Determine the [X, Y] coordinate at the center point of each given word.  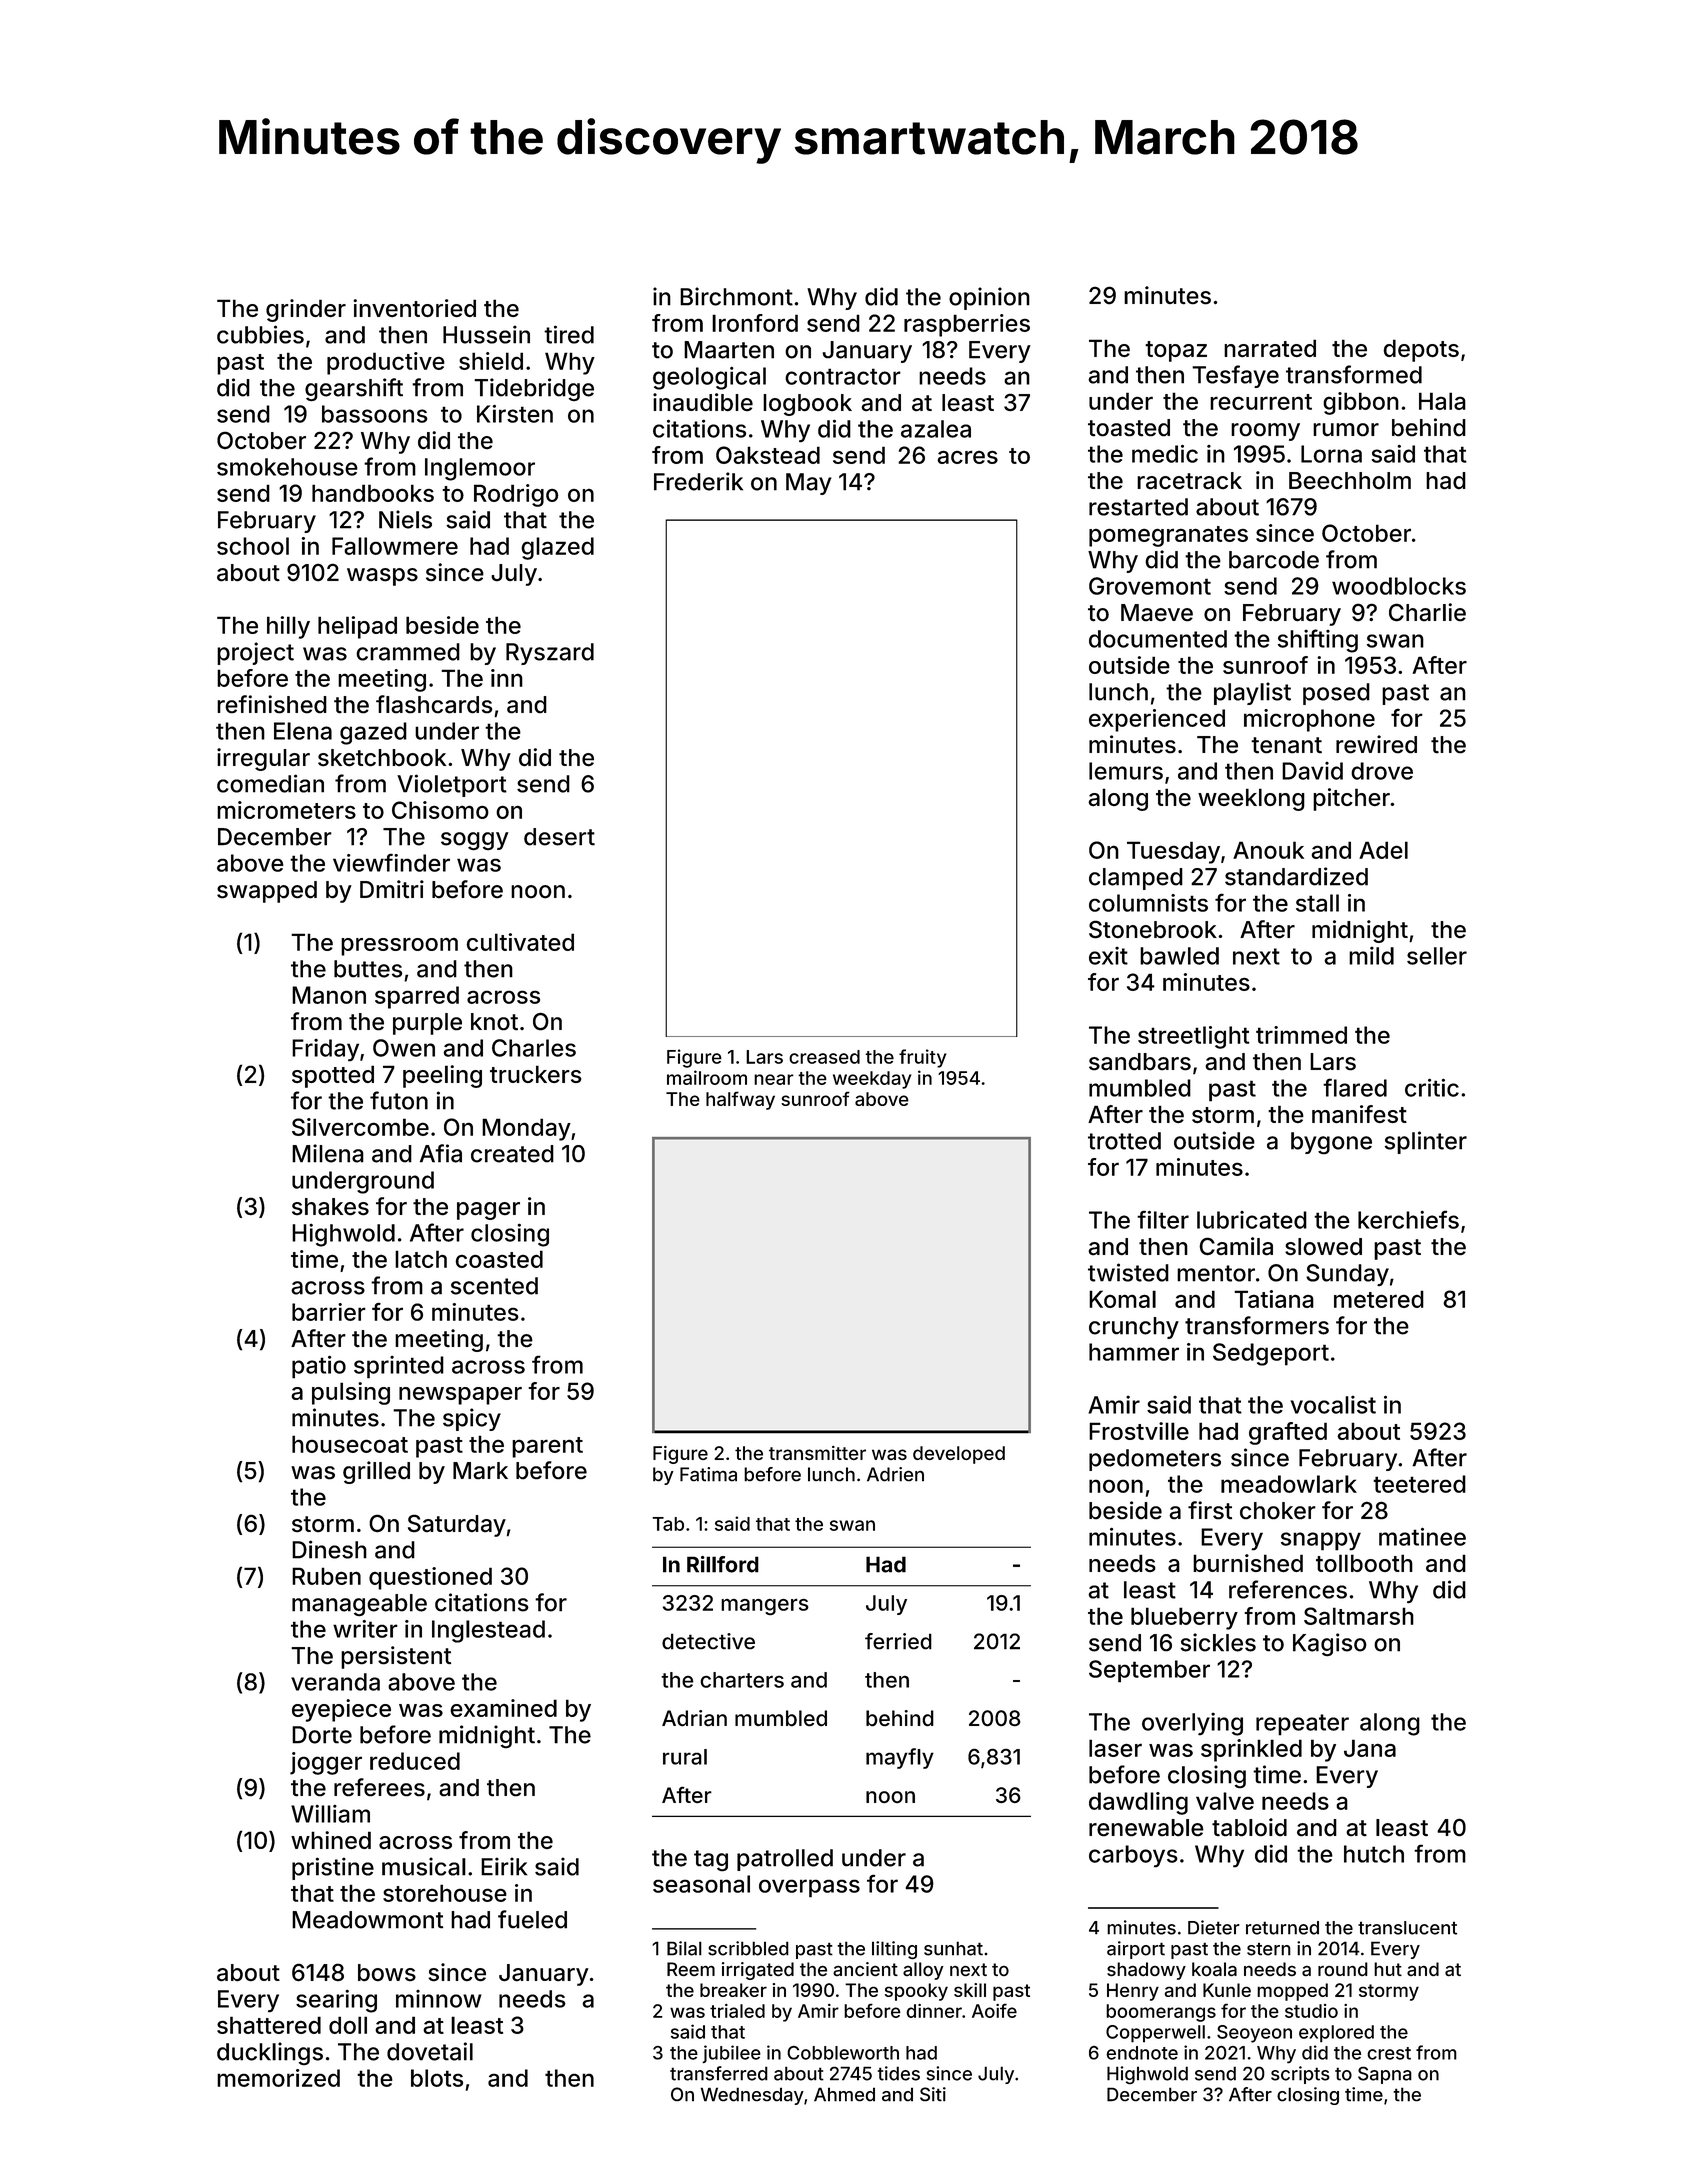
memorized [278, 2078]
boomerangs [1161, 2013]
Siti [933, 2094]
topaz [1176, 351]
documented [1158, 639]
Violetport [452, 785]
